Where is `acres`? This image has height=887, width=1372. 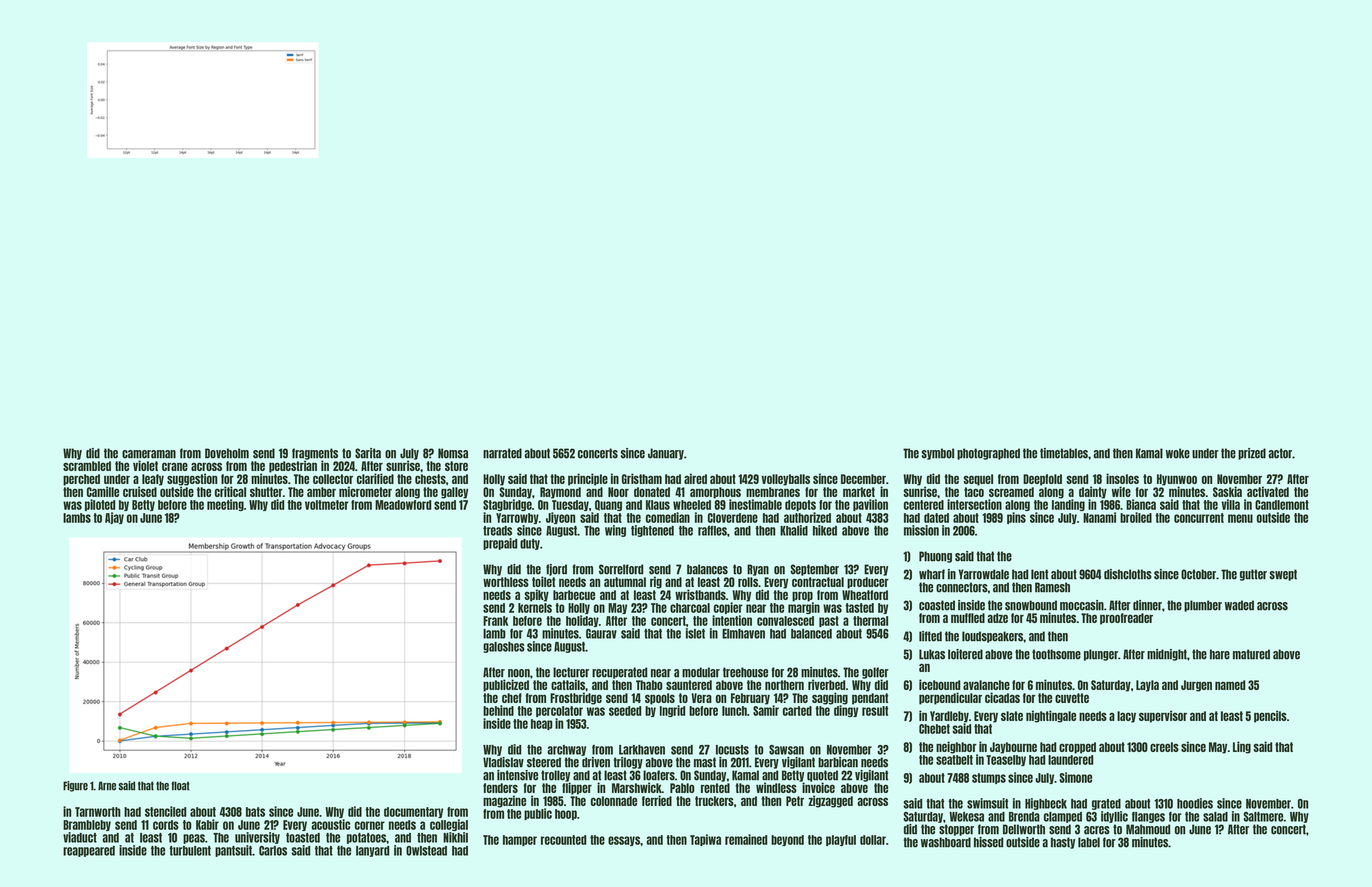
acres is located at coordinates (1097, 830).
